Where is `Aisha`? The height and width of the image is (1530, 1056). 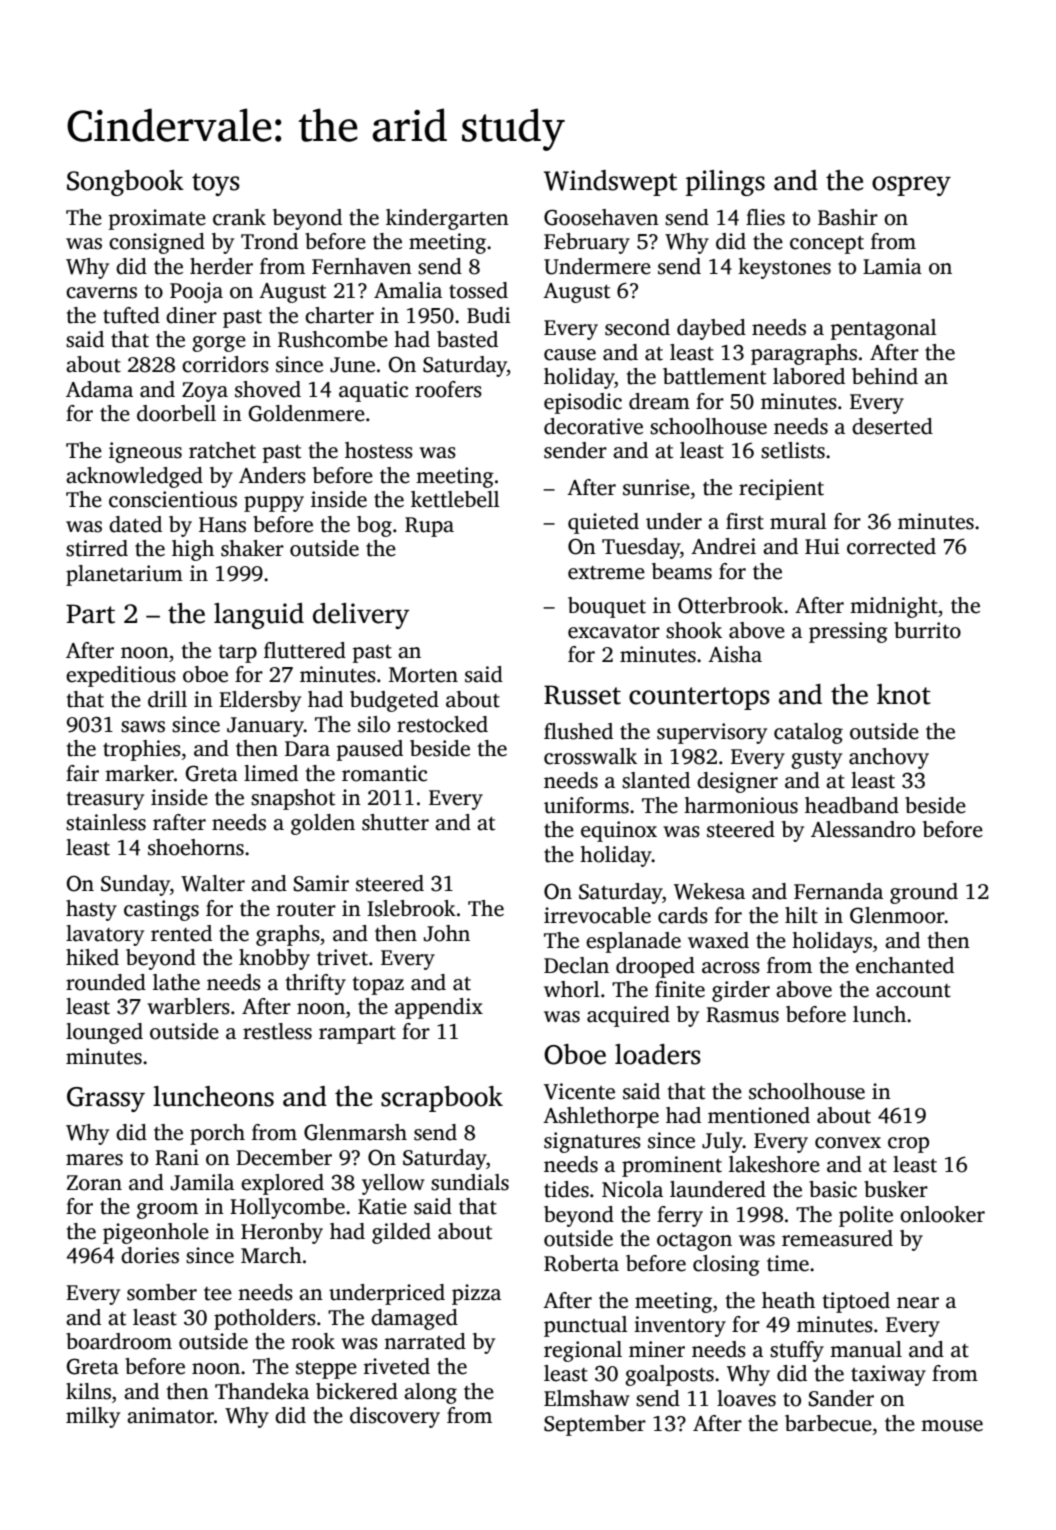
Aisha is located at coordinates (735, 654).
